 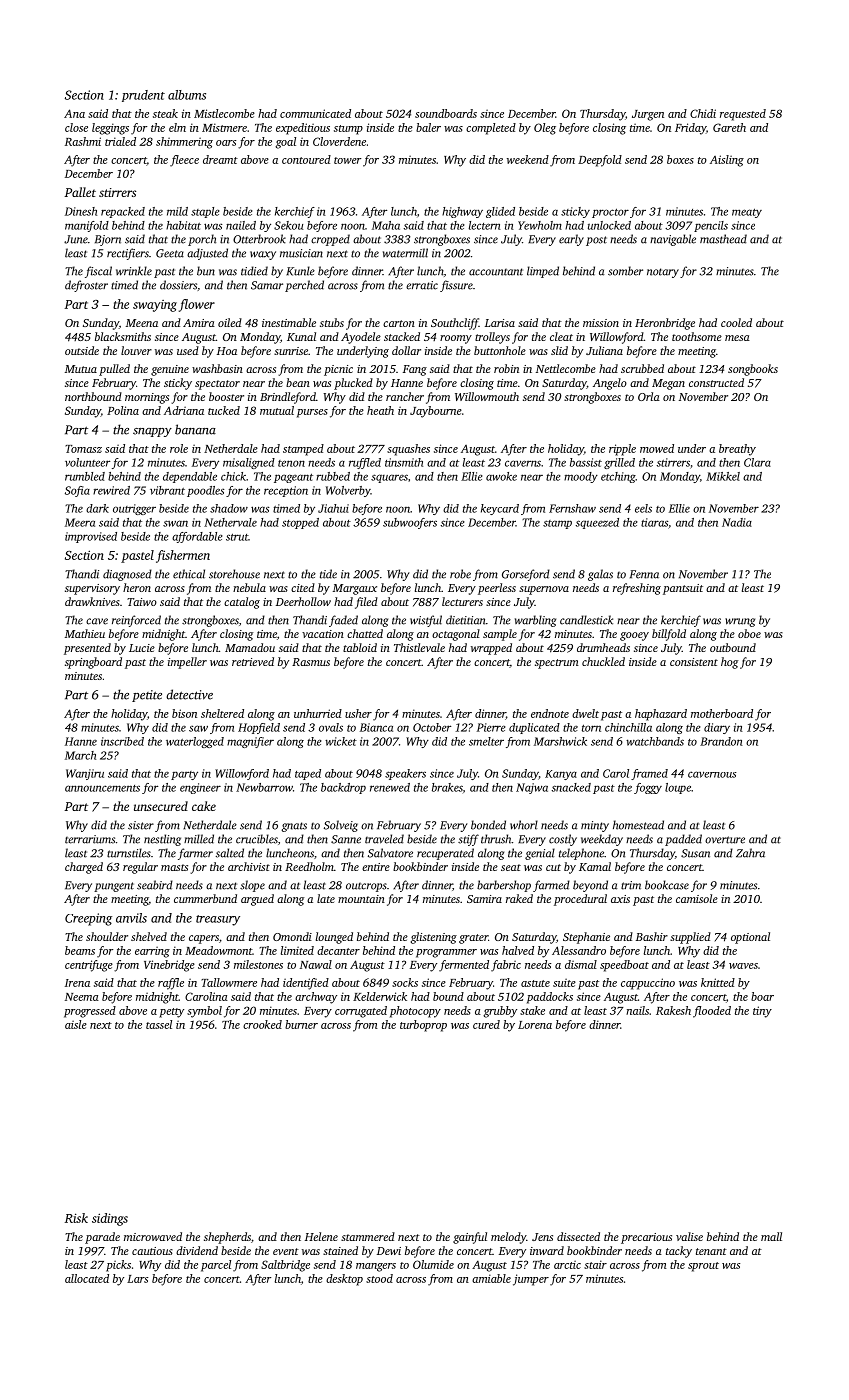 I want to click on tabloid, so click(x=360, y=647).
